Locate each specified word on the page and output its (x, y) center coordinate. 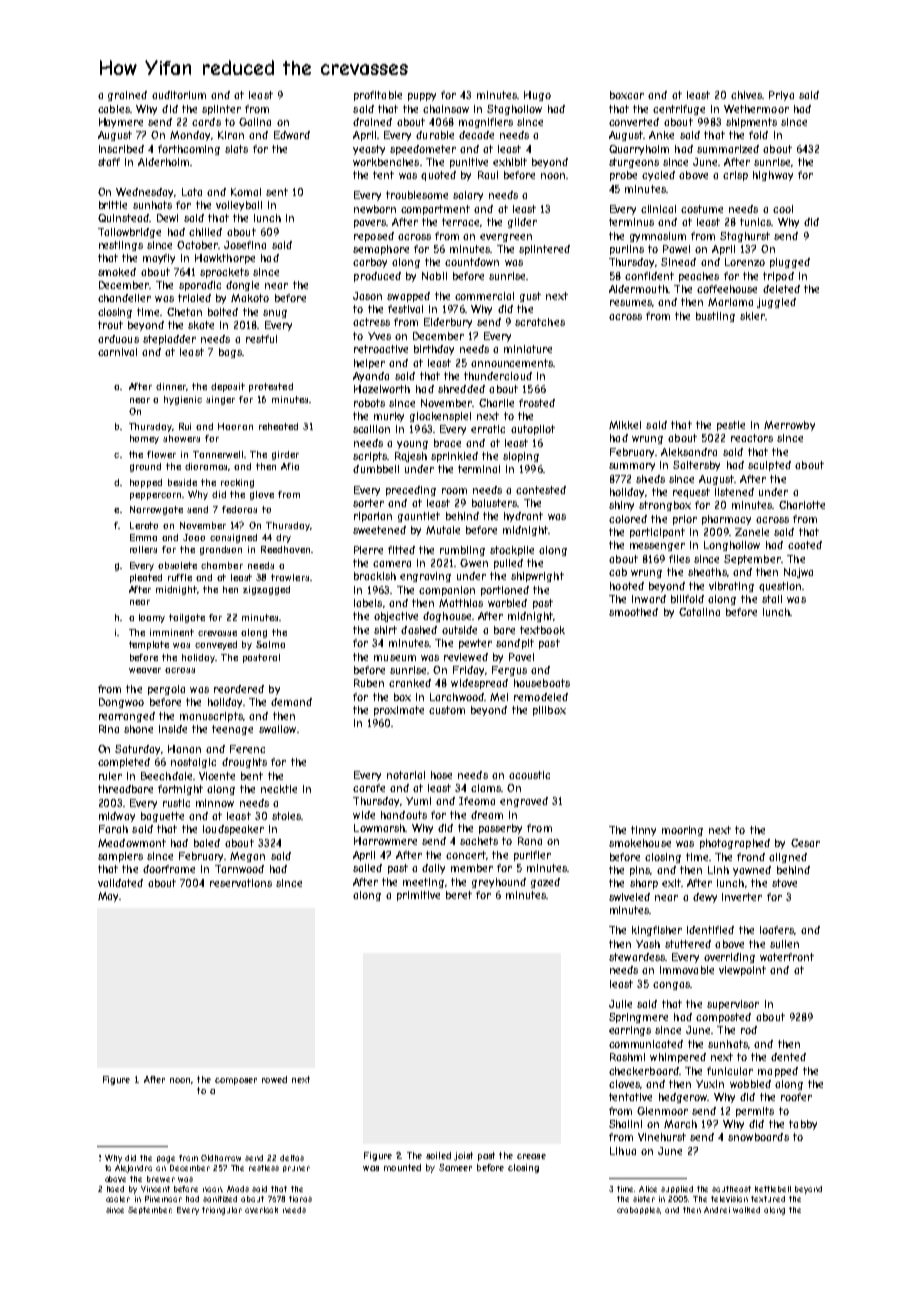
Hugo (537, 96)
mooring (682, 831)
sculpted (769, 466)
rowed (274, 1079)
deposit (228, 387)
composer (236, 1081)
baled (207, 843)
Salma (270, 644)
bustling (715, 317)
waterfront (787, 957)
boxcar (627, 95)
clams (486, 788)
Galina (255, 122)
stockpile (512, 551)
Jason (367, 296)
